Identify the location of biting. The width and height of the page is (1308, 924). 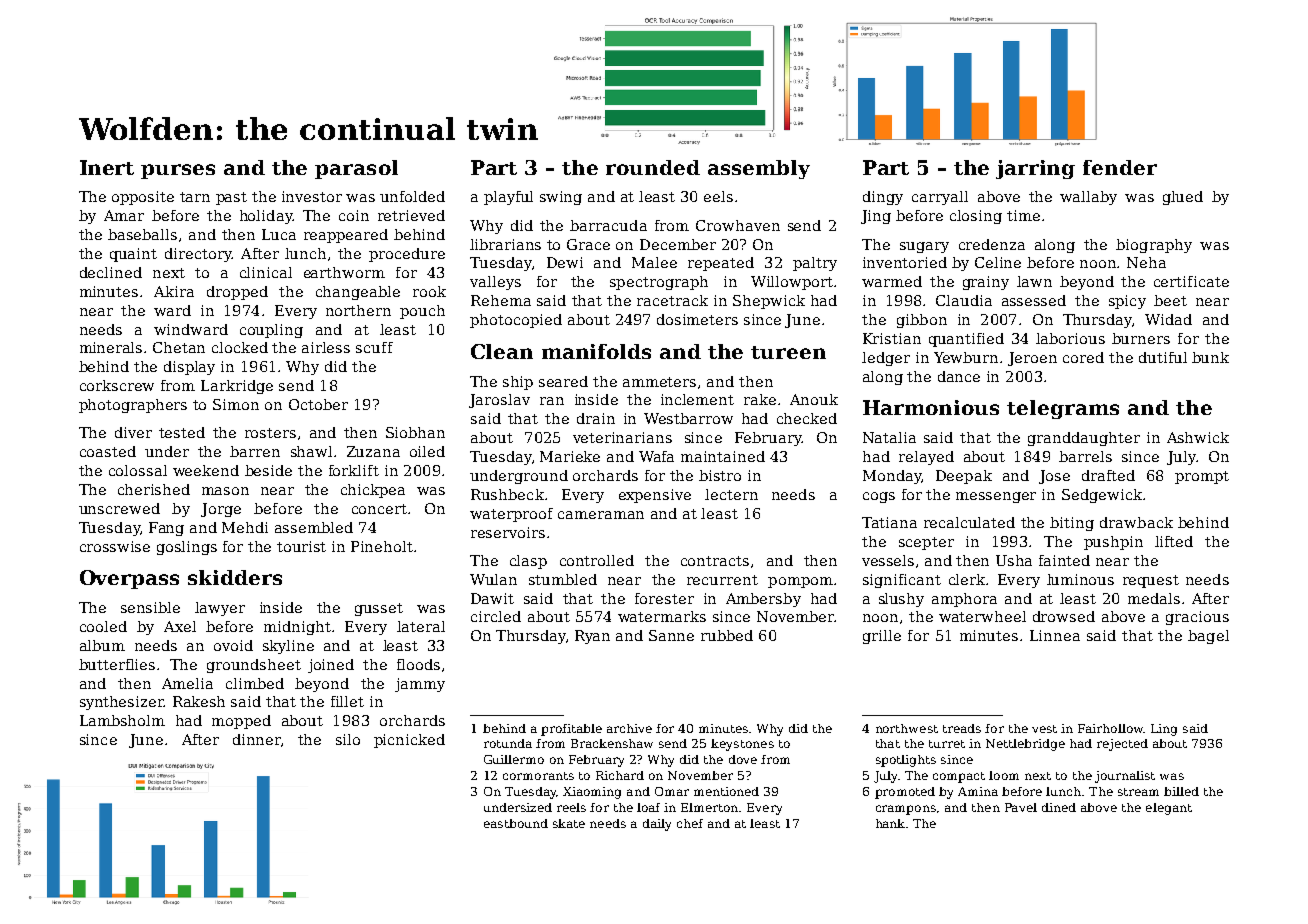
(1072, 524).
